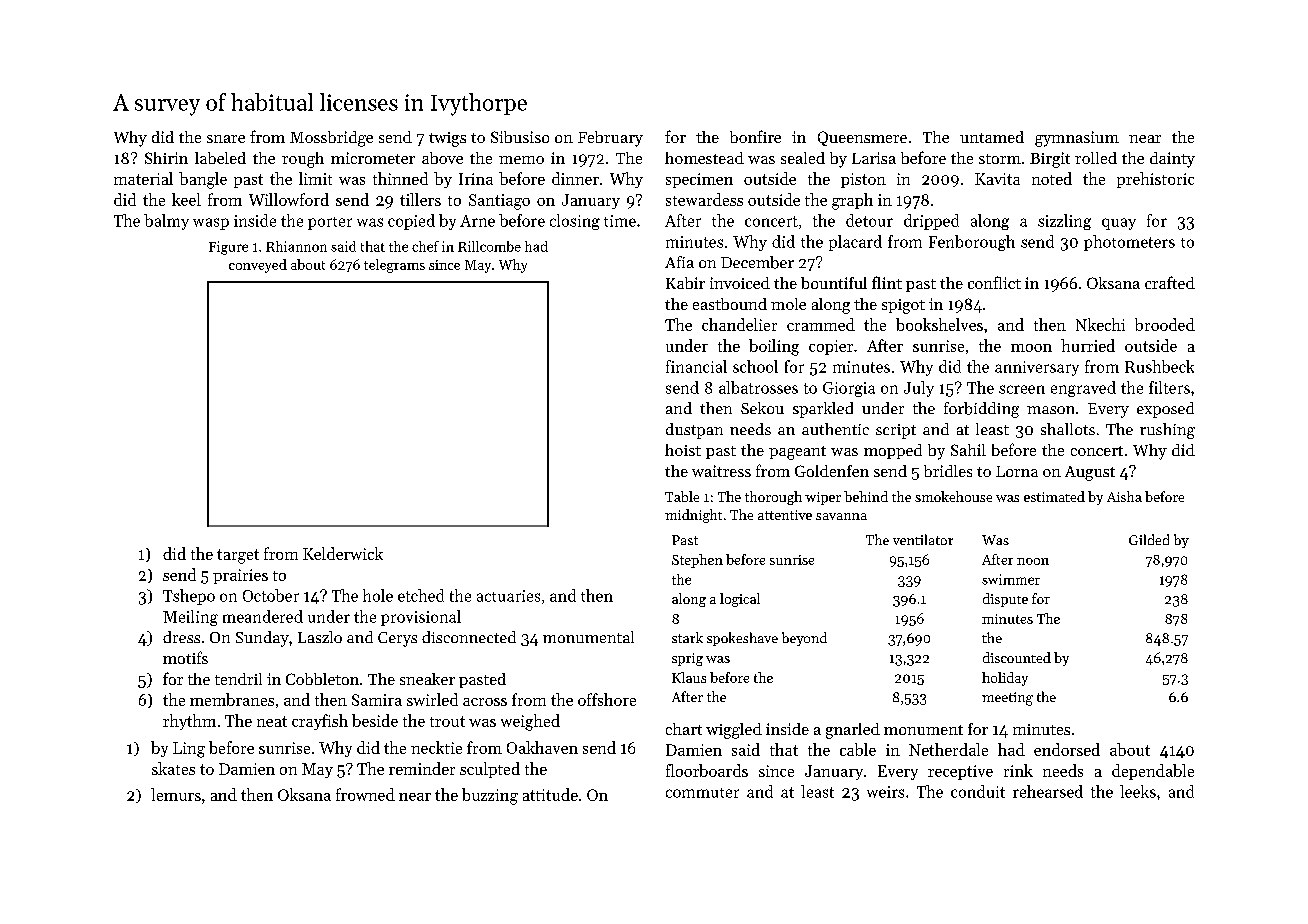 The height and width of the document is (924, 1308). I want to click on Kelderwick, so click(343, 553).
